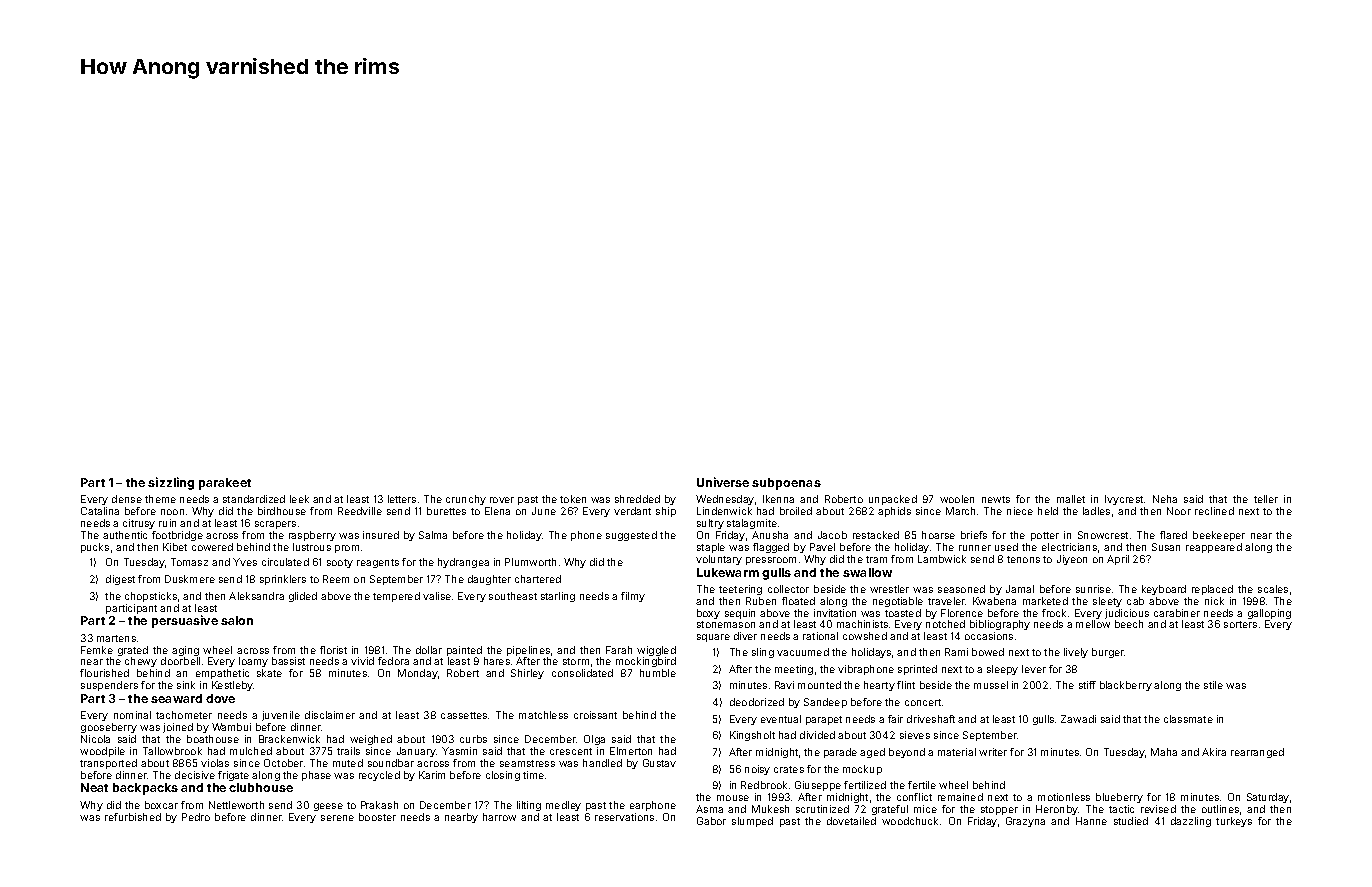  I want to click on digest, so click(120, 580).
